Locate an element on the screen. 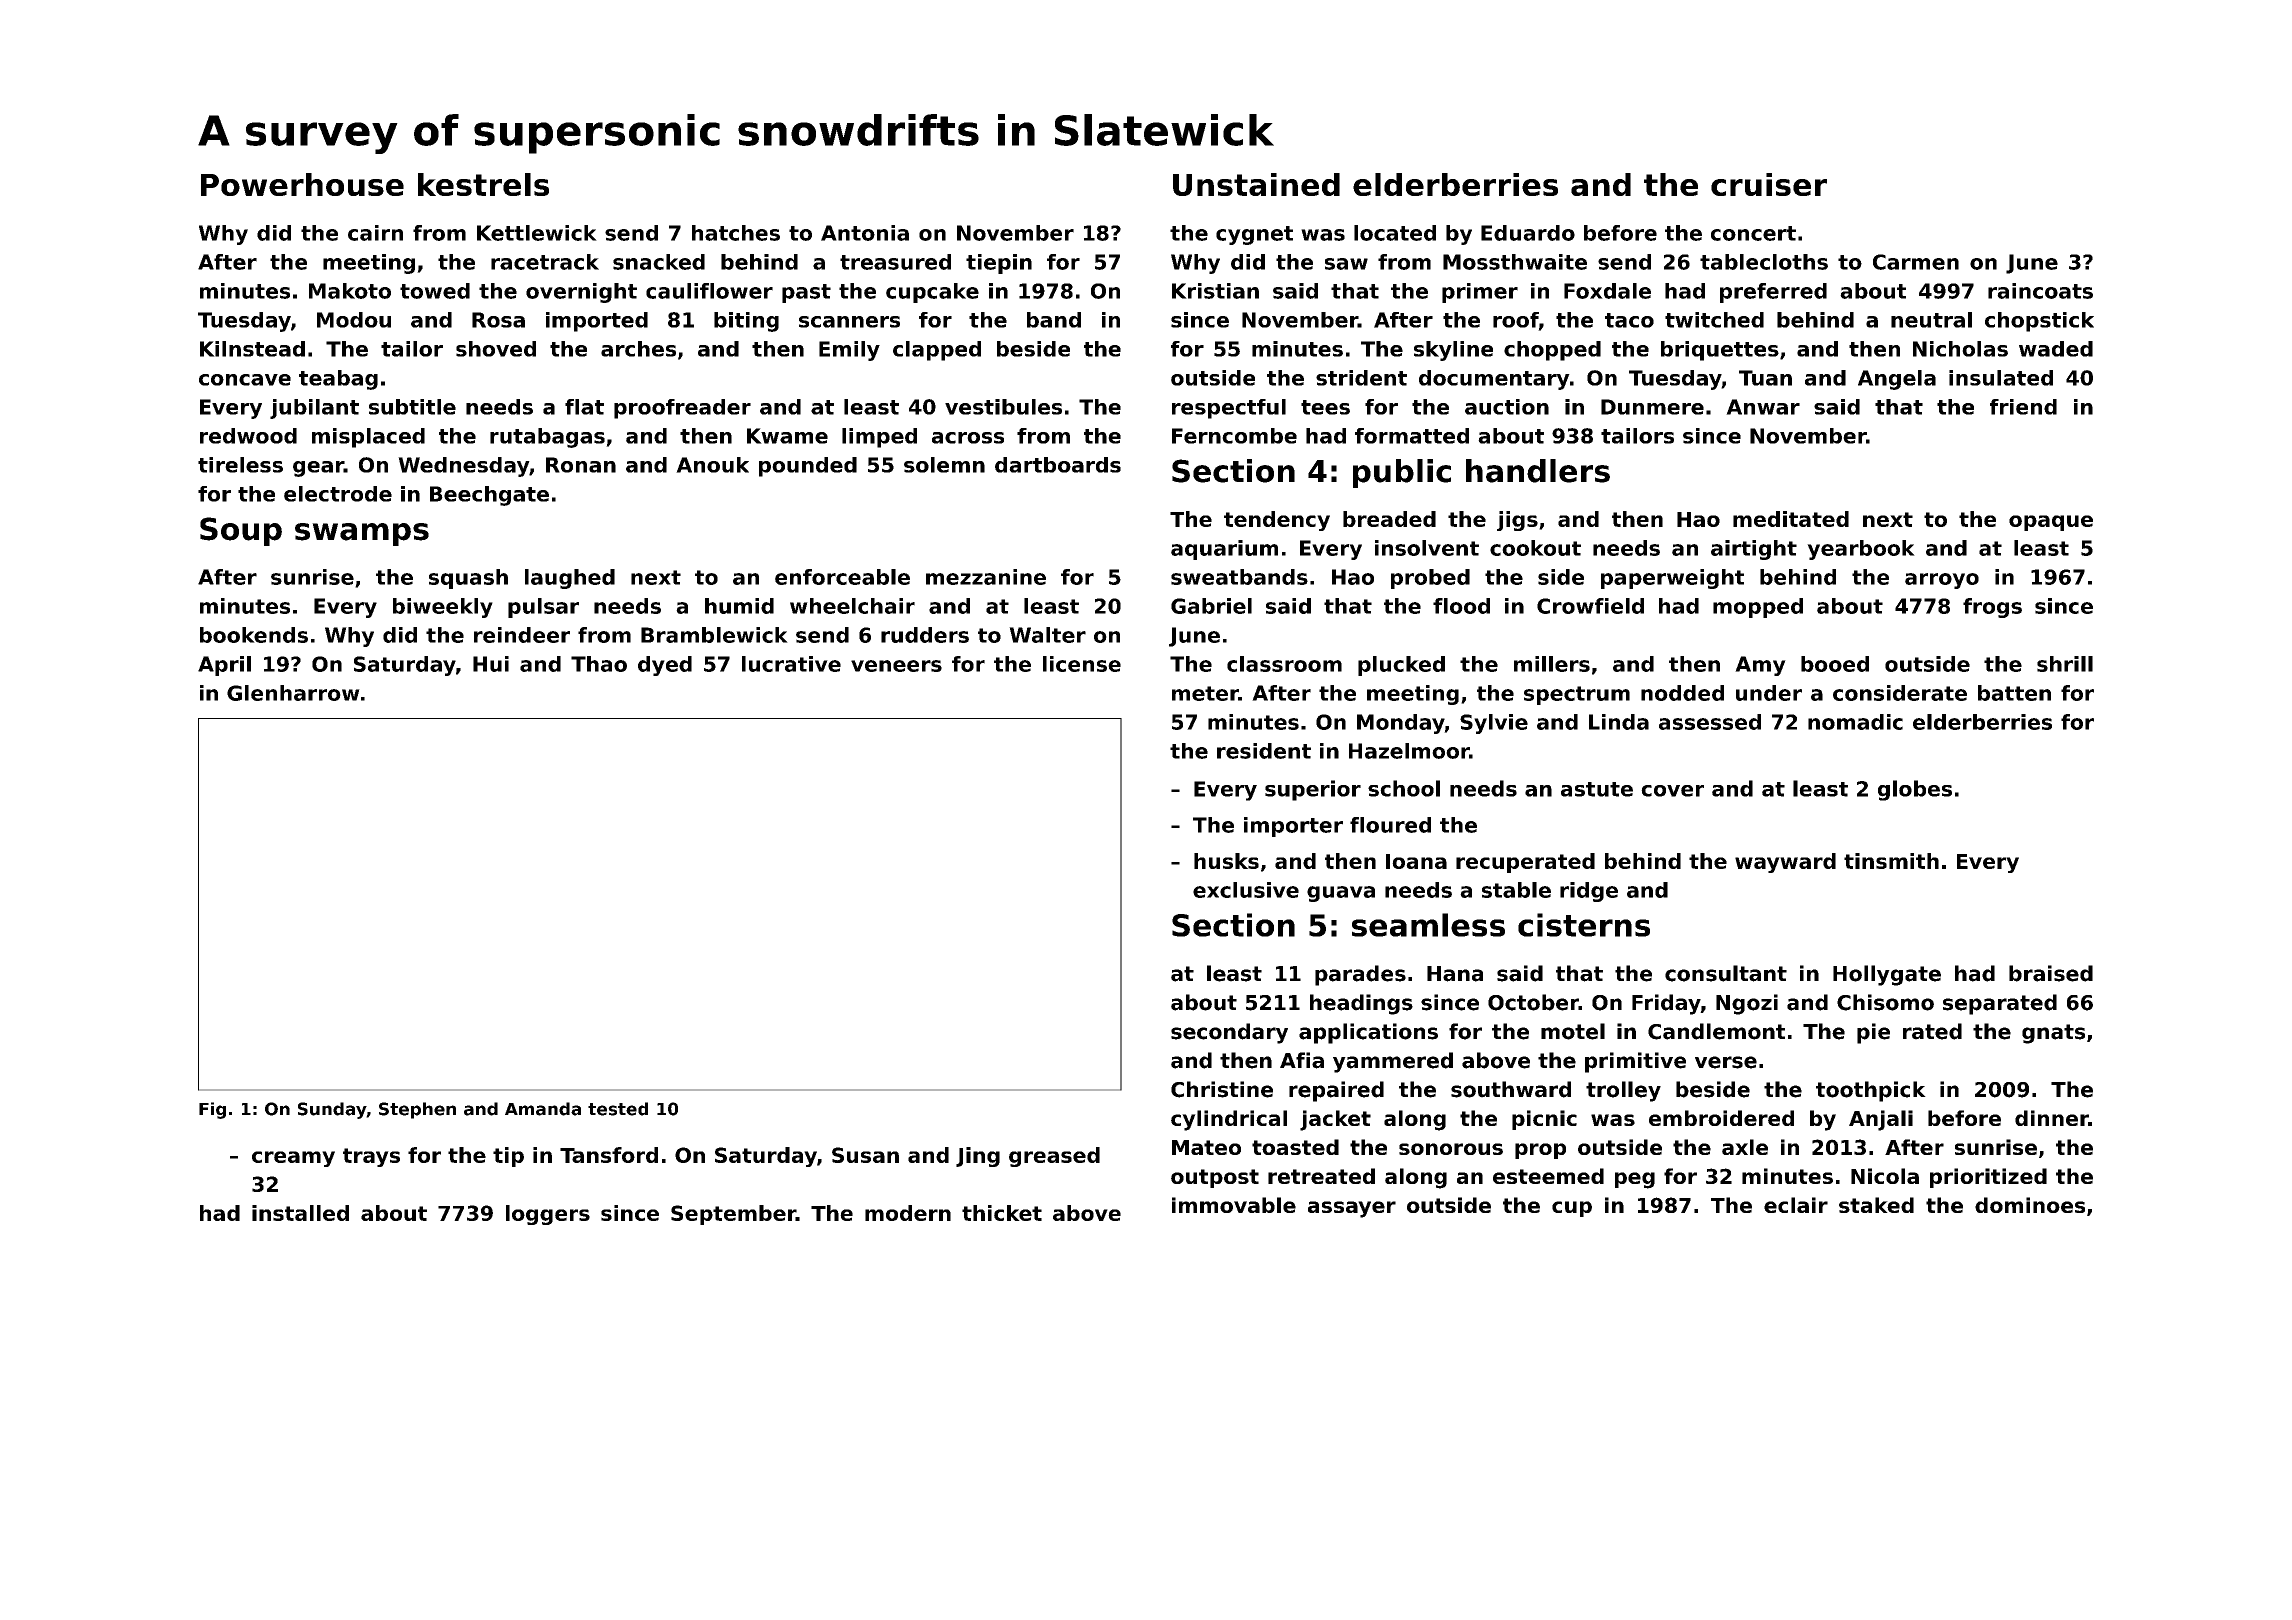 Image resolution: width=2292 pixels, height=1620 pixels. loggers is located at coordinates (548, 1215).
